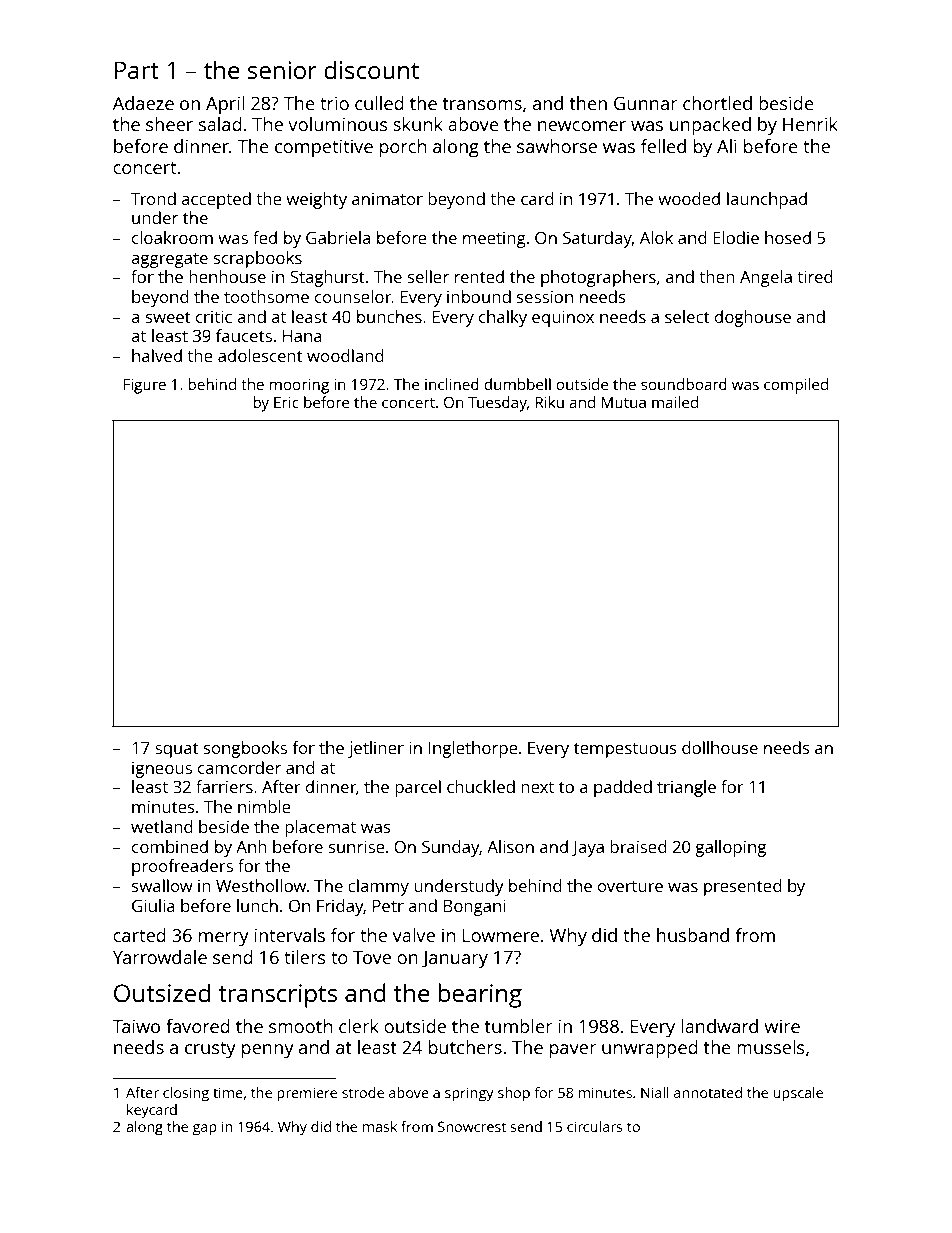 The width and height of the document is (952, 1233). I want to click on Part, so click(137, 70).
